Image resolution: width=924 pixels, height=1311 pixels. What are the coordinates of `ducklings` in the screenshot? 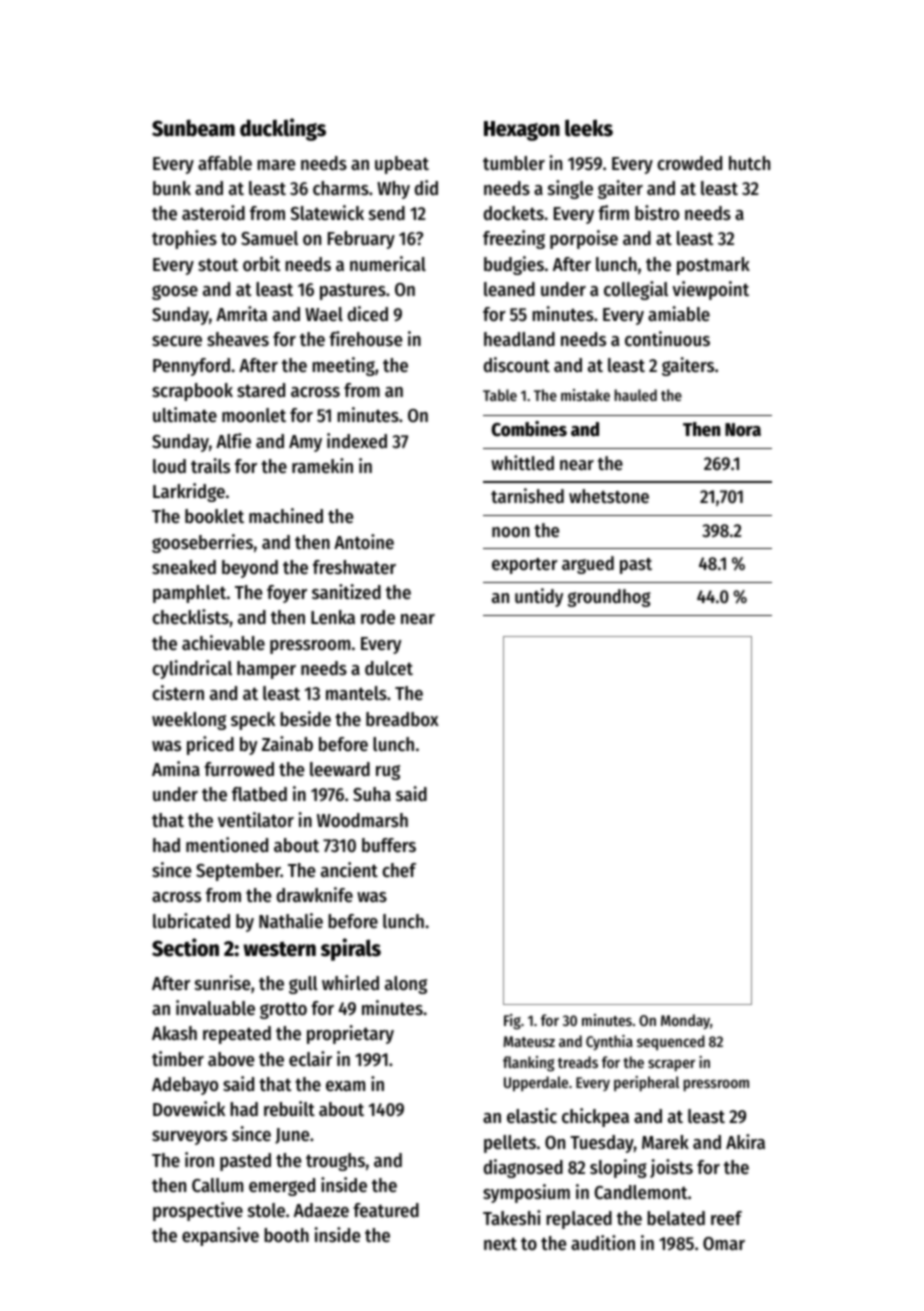 It's located at (283, 129).
